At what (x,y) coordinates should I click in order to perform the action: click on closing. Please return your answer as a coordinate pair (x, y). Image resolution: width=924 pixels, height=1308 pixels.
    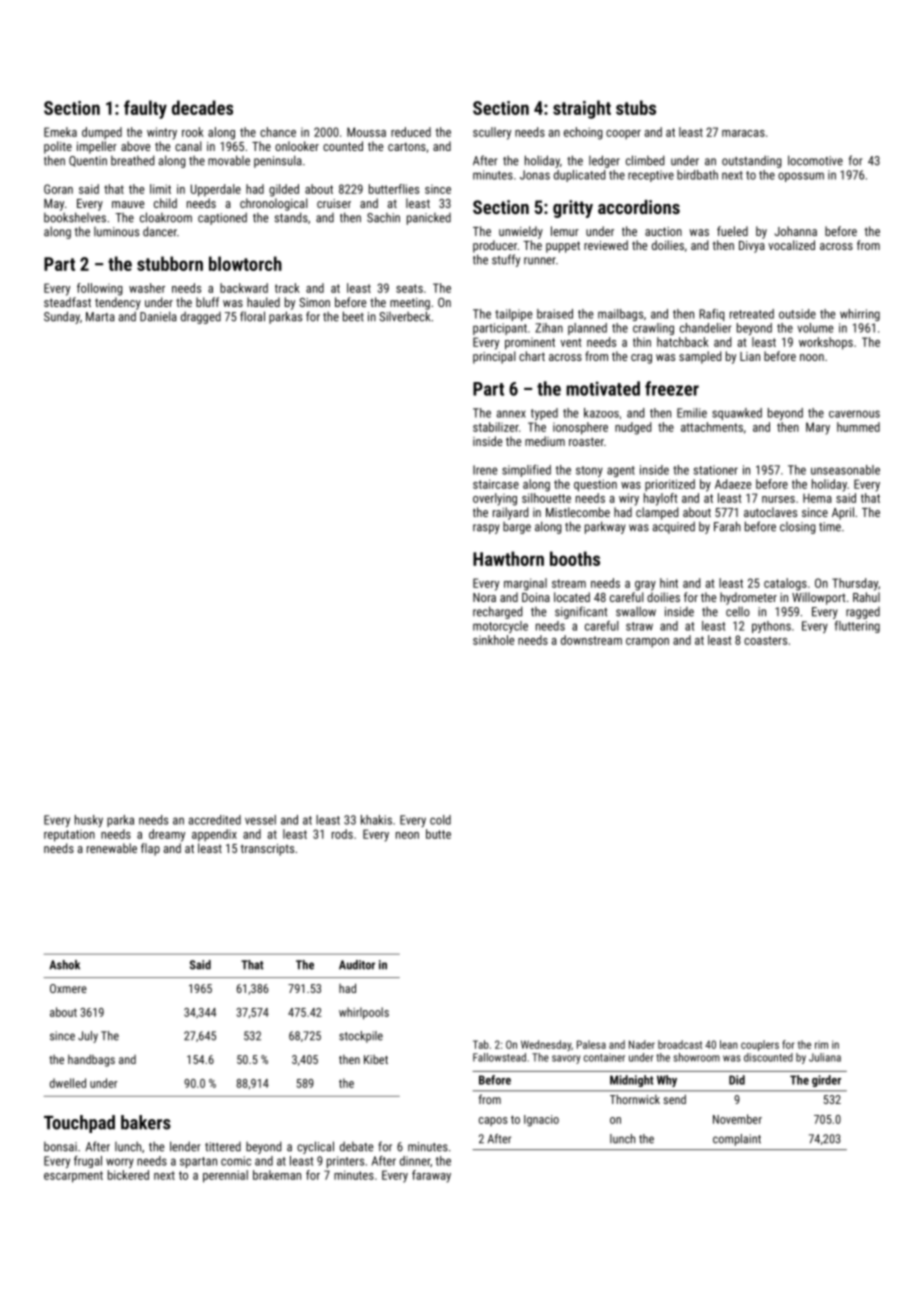
    Looking at the image, I should click on (798, 528).
